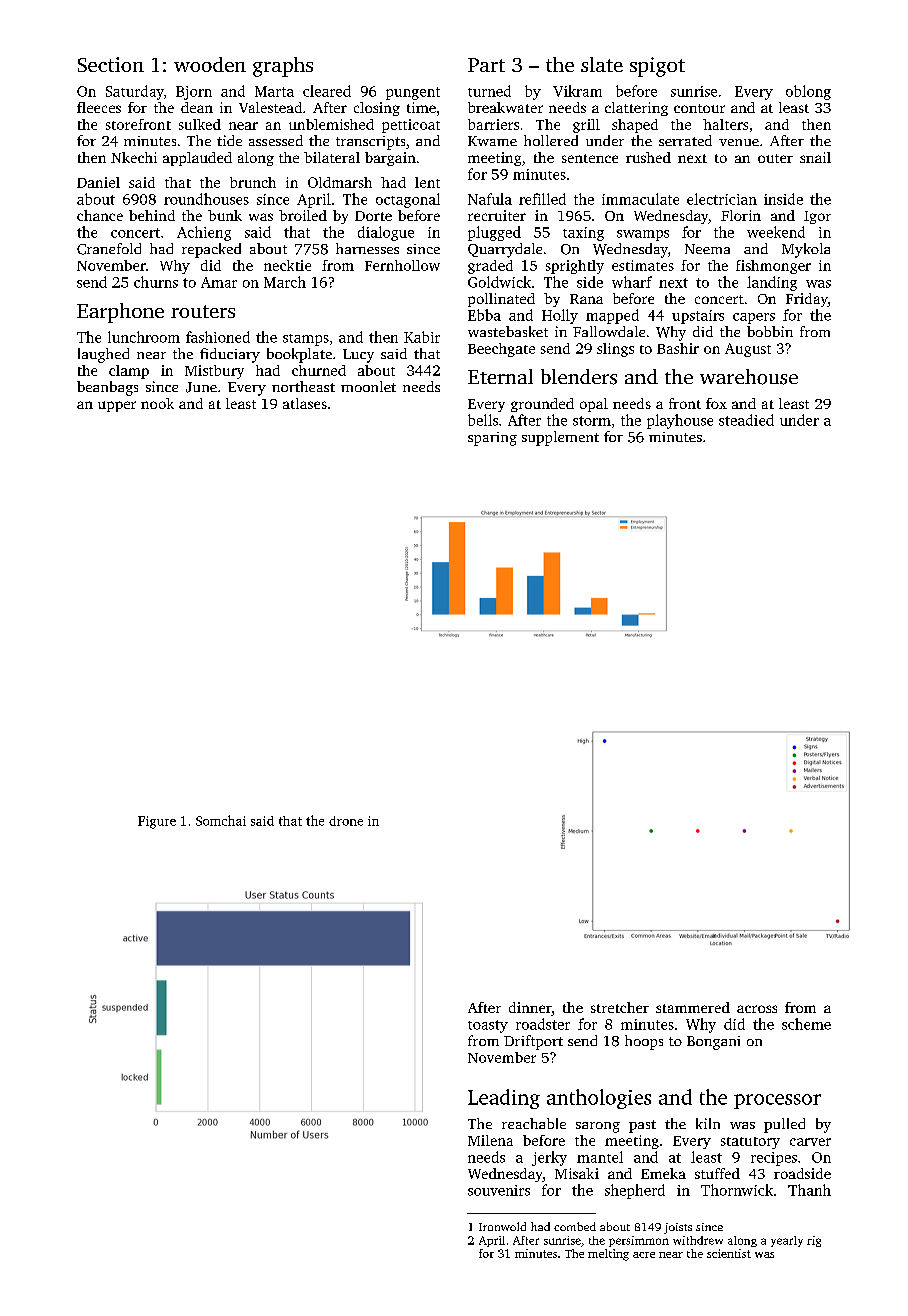 The width and height of the page is (908, 1316). I want to click on statutory, so click(750, 1143).
